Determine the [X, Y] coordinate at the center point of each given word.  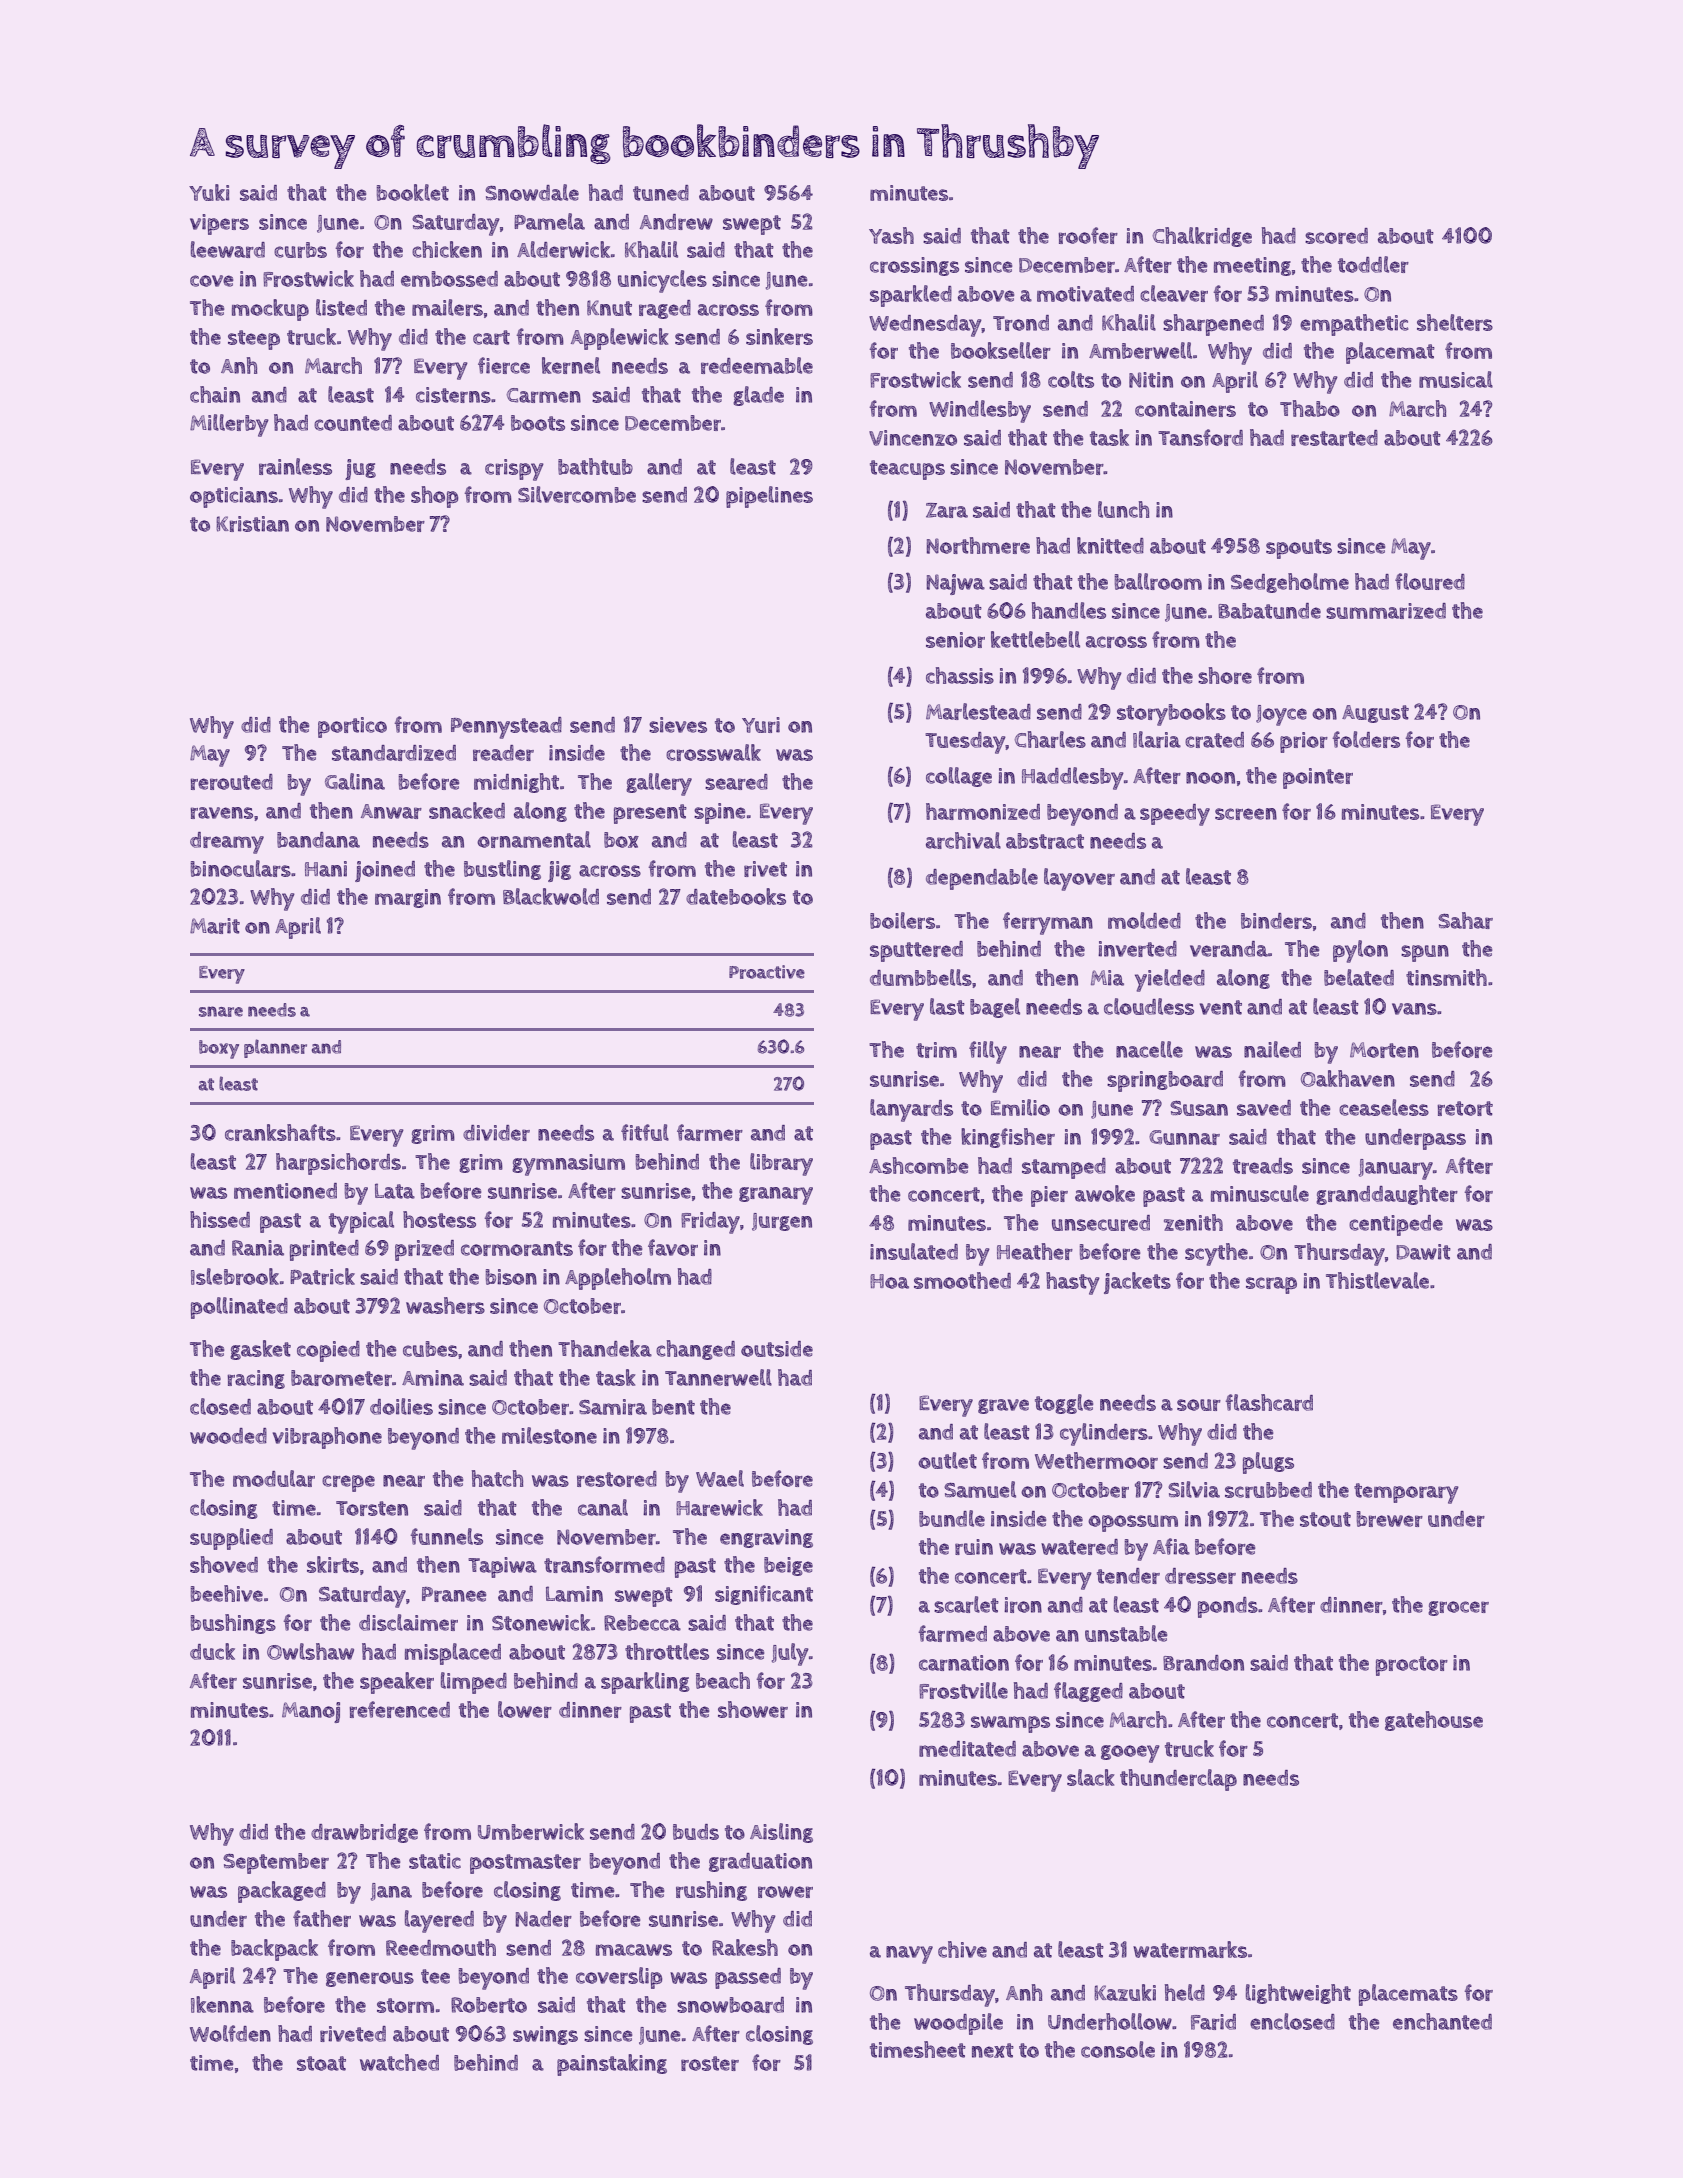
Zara [947, 510]
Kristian [252, 524]
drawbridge [364, 1833]
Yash [891, 235]
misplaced [453, 1654]
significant [764, 1595]
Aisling [781, 1833]
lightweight [1298, 1994]
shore [1225, 675]
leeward [228, 249]
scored [1336, 236]
